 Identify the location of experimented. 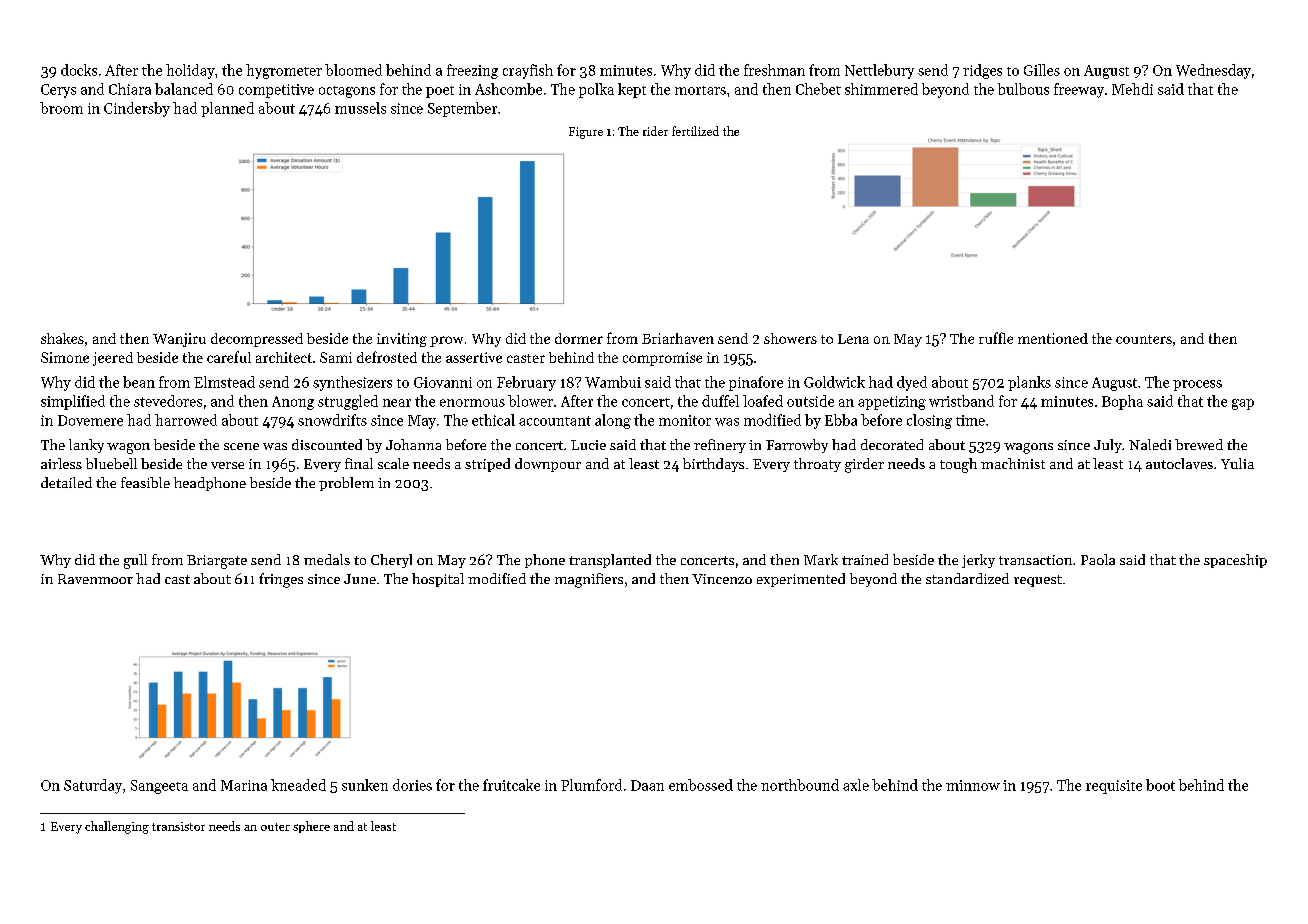
(801, 580).
